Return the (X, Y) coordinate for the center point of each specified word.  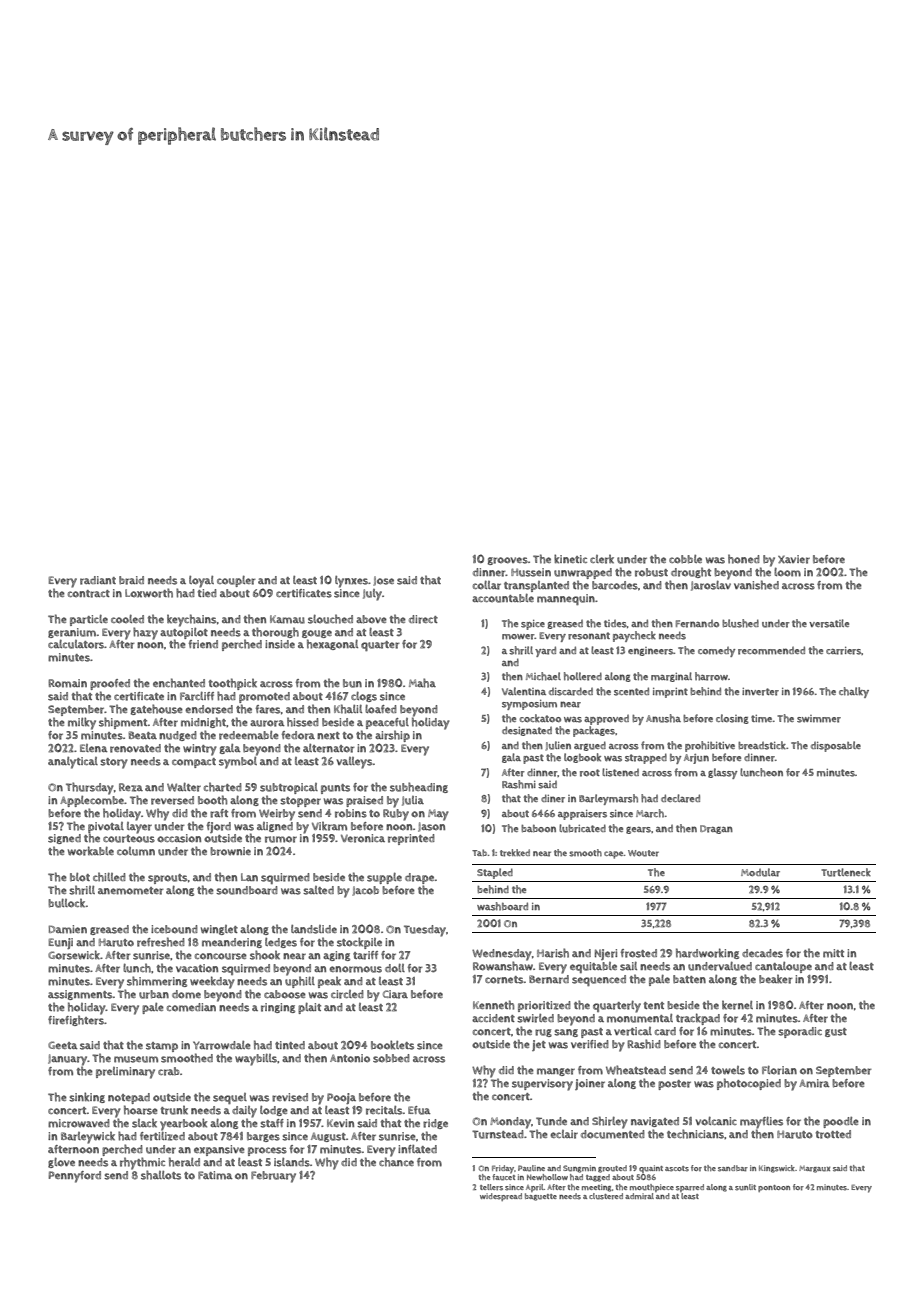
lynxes (351, 582)
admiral (639, 1196)
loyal (201, 582)
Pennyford (75, 1177)
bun (352, 683)
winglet (219, 930)
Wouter (643, 853)
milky (82, 723)
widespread (501, 1197)
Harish (553, 953)
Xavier (794, 559)
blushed (740, 623)
